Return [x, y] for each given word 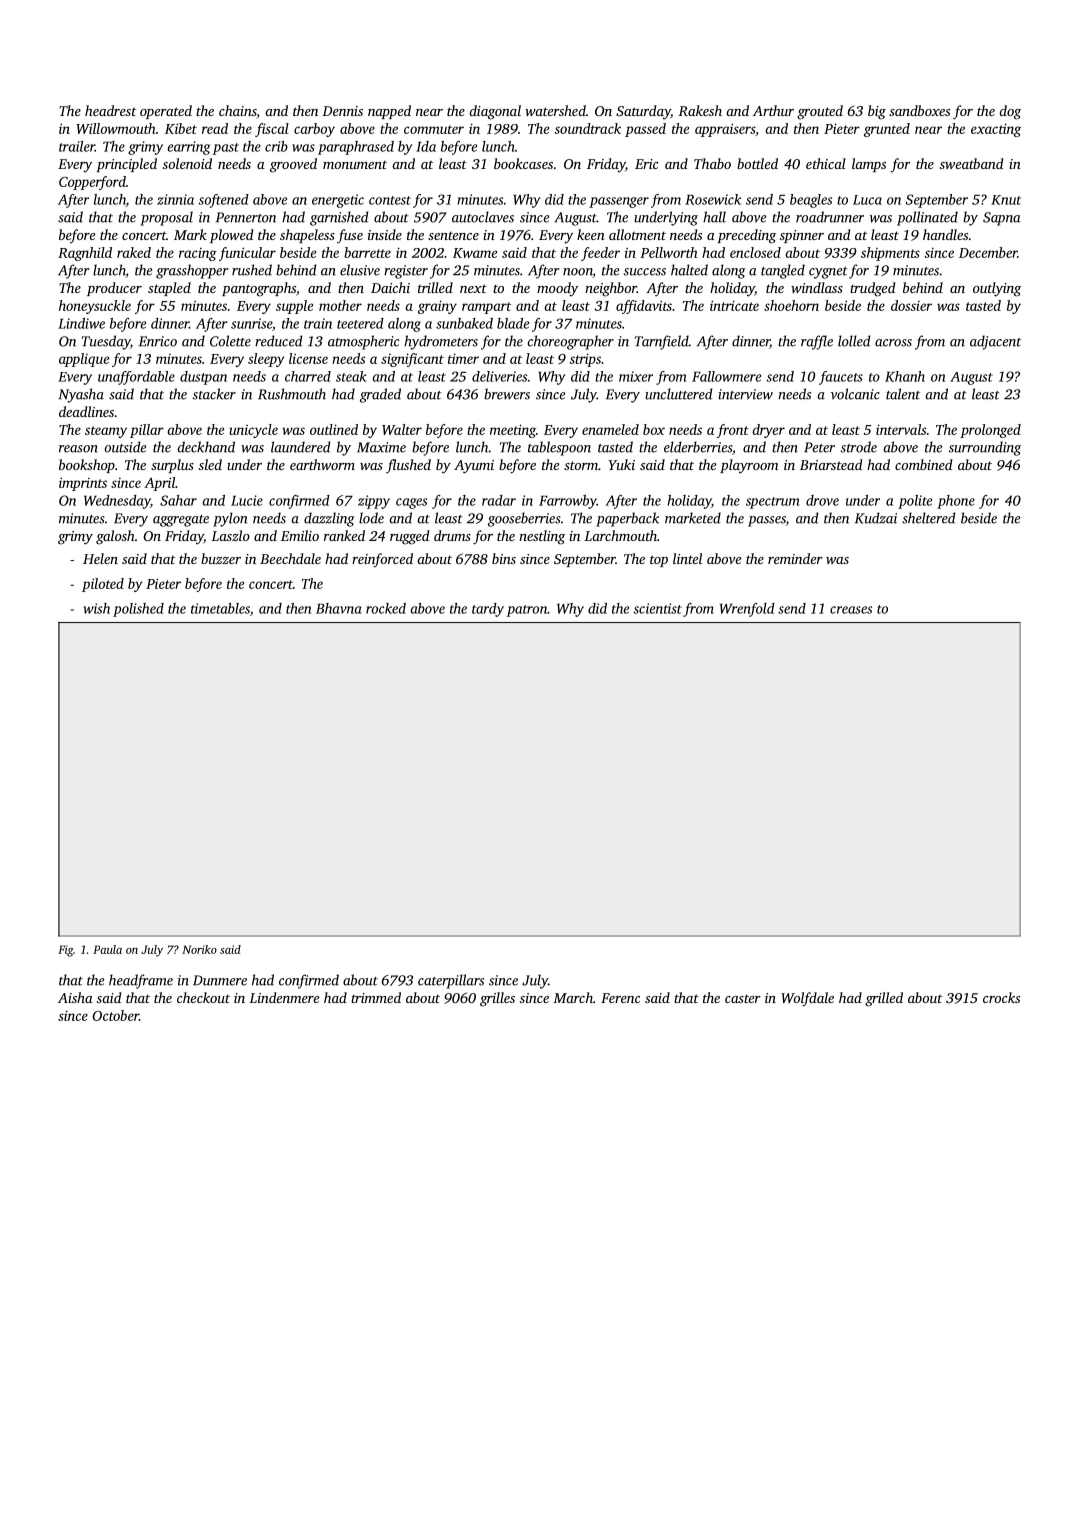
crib [276, 146]
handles [945, 234]
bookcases [523, 163]
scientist [657, 608]
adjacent [995, 342]
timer [463, 358]
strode [859, 447]
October [115, 1015]
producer [114, 289]
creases [851, 610]
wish [97, 608]
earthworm [322, 464]
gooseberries [524, 519]
